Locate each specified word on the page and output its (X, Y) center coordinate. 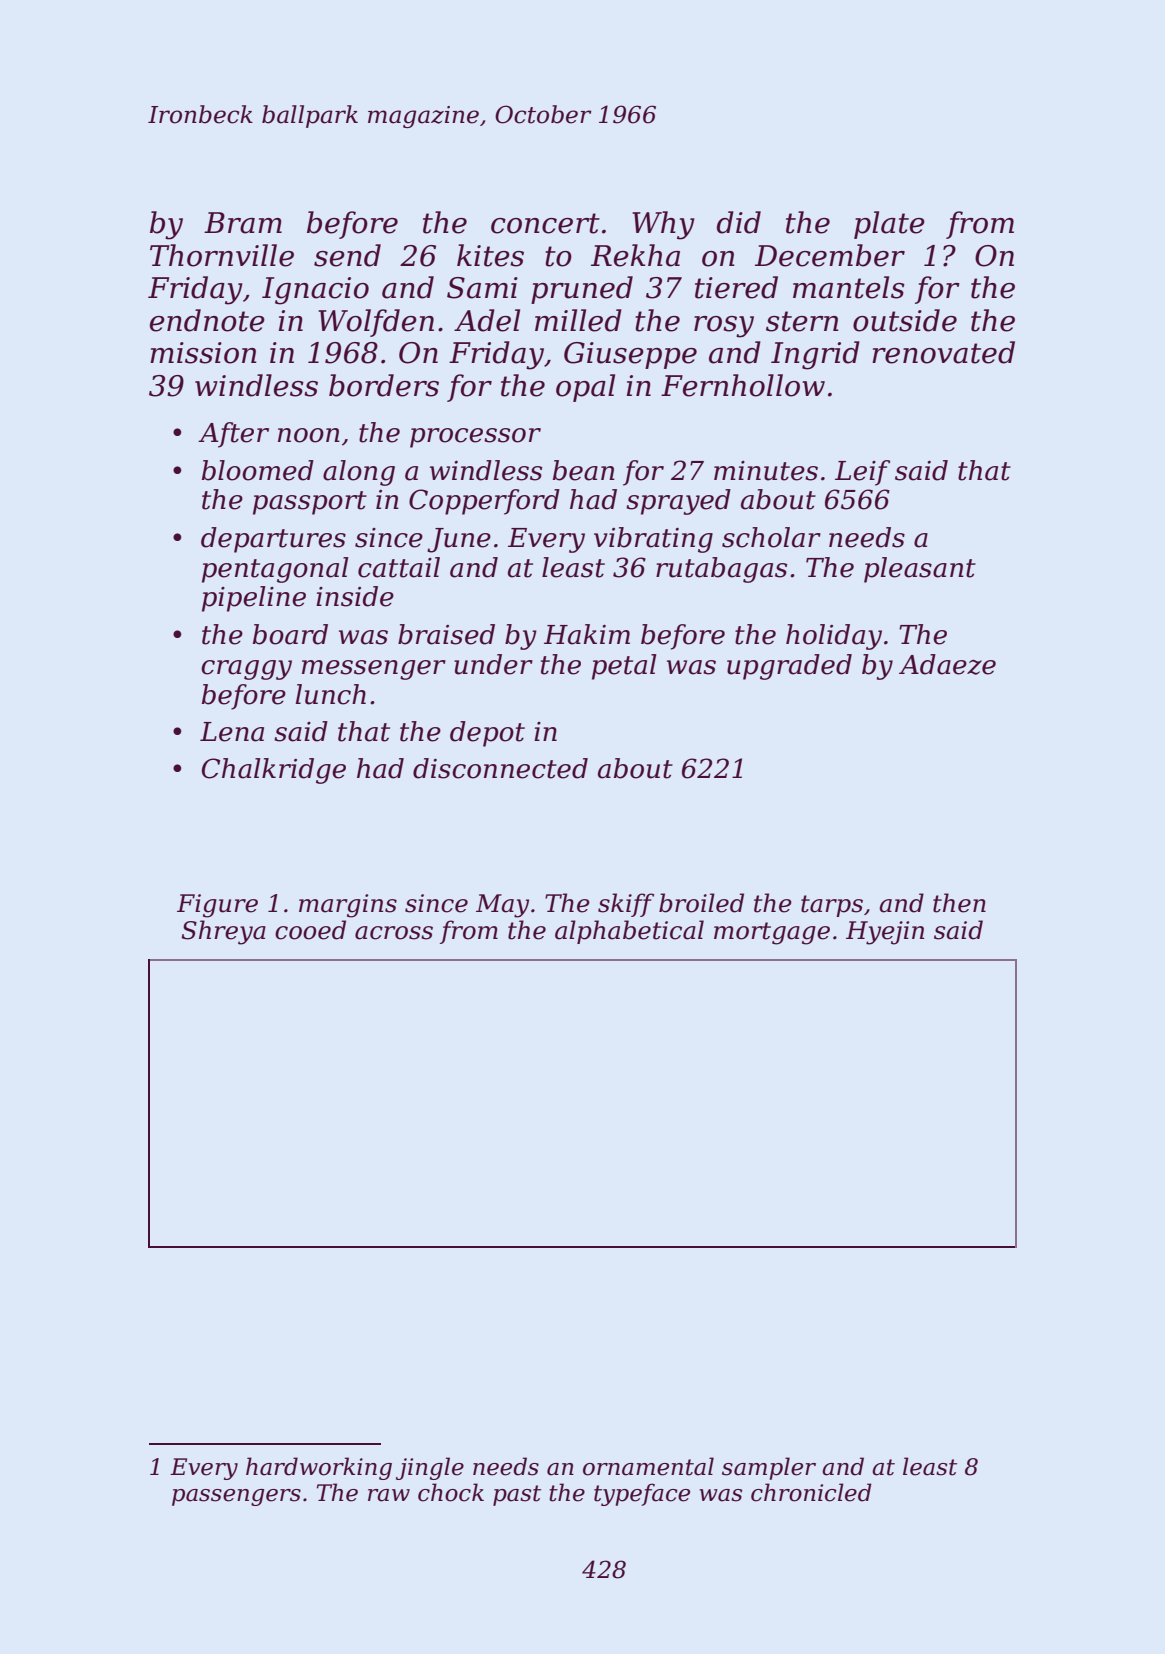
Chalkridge (274, 771)
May (502, 906)
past (517, 1495)
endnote (207, 320)
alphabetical (629, 932)
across (394, 933)
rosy (724, 327)
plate (889, 225)
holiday (834, 637)
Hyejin (885, 933)
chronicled (811, 1492)
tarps (832, 906)
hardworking (319, 1468)
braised (446, 634)
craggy (246, 670)
